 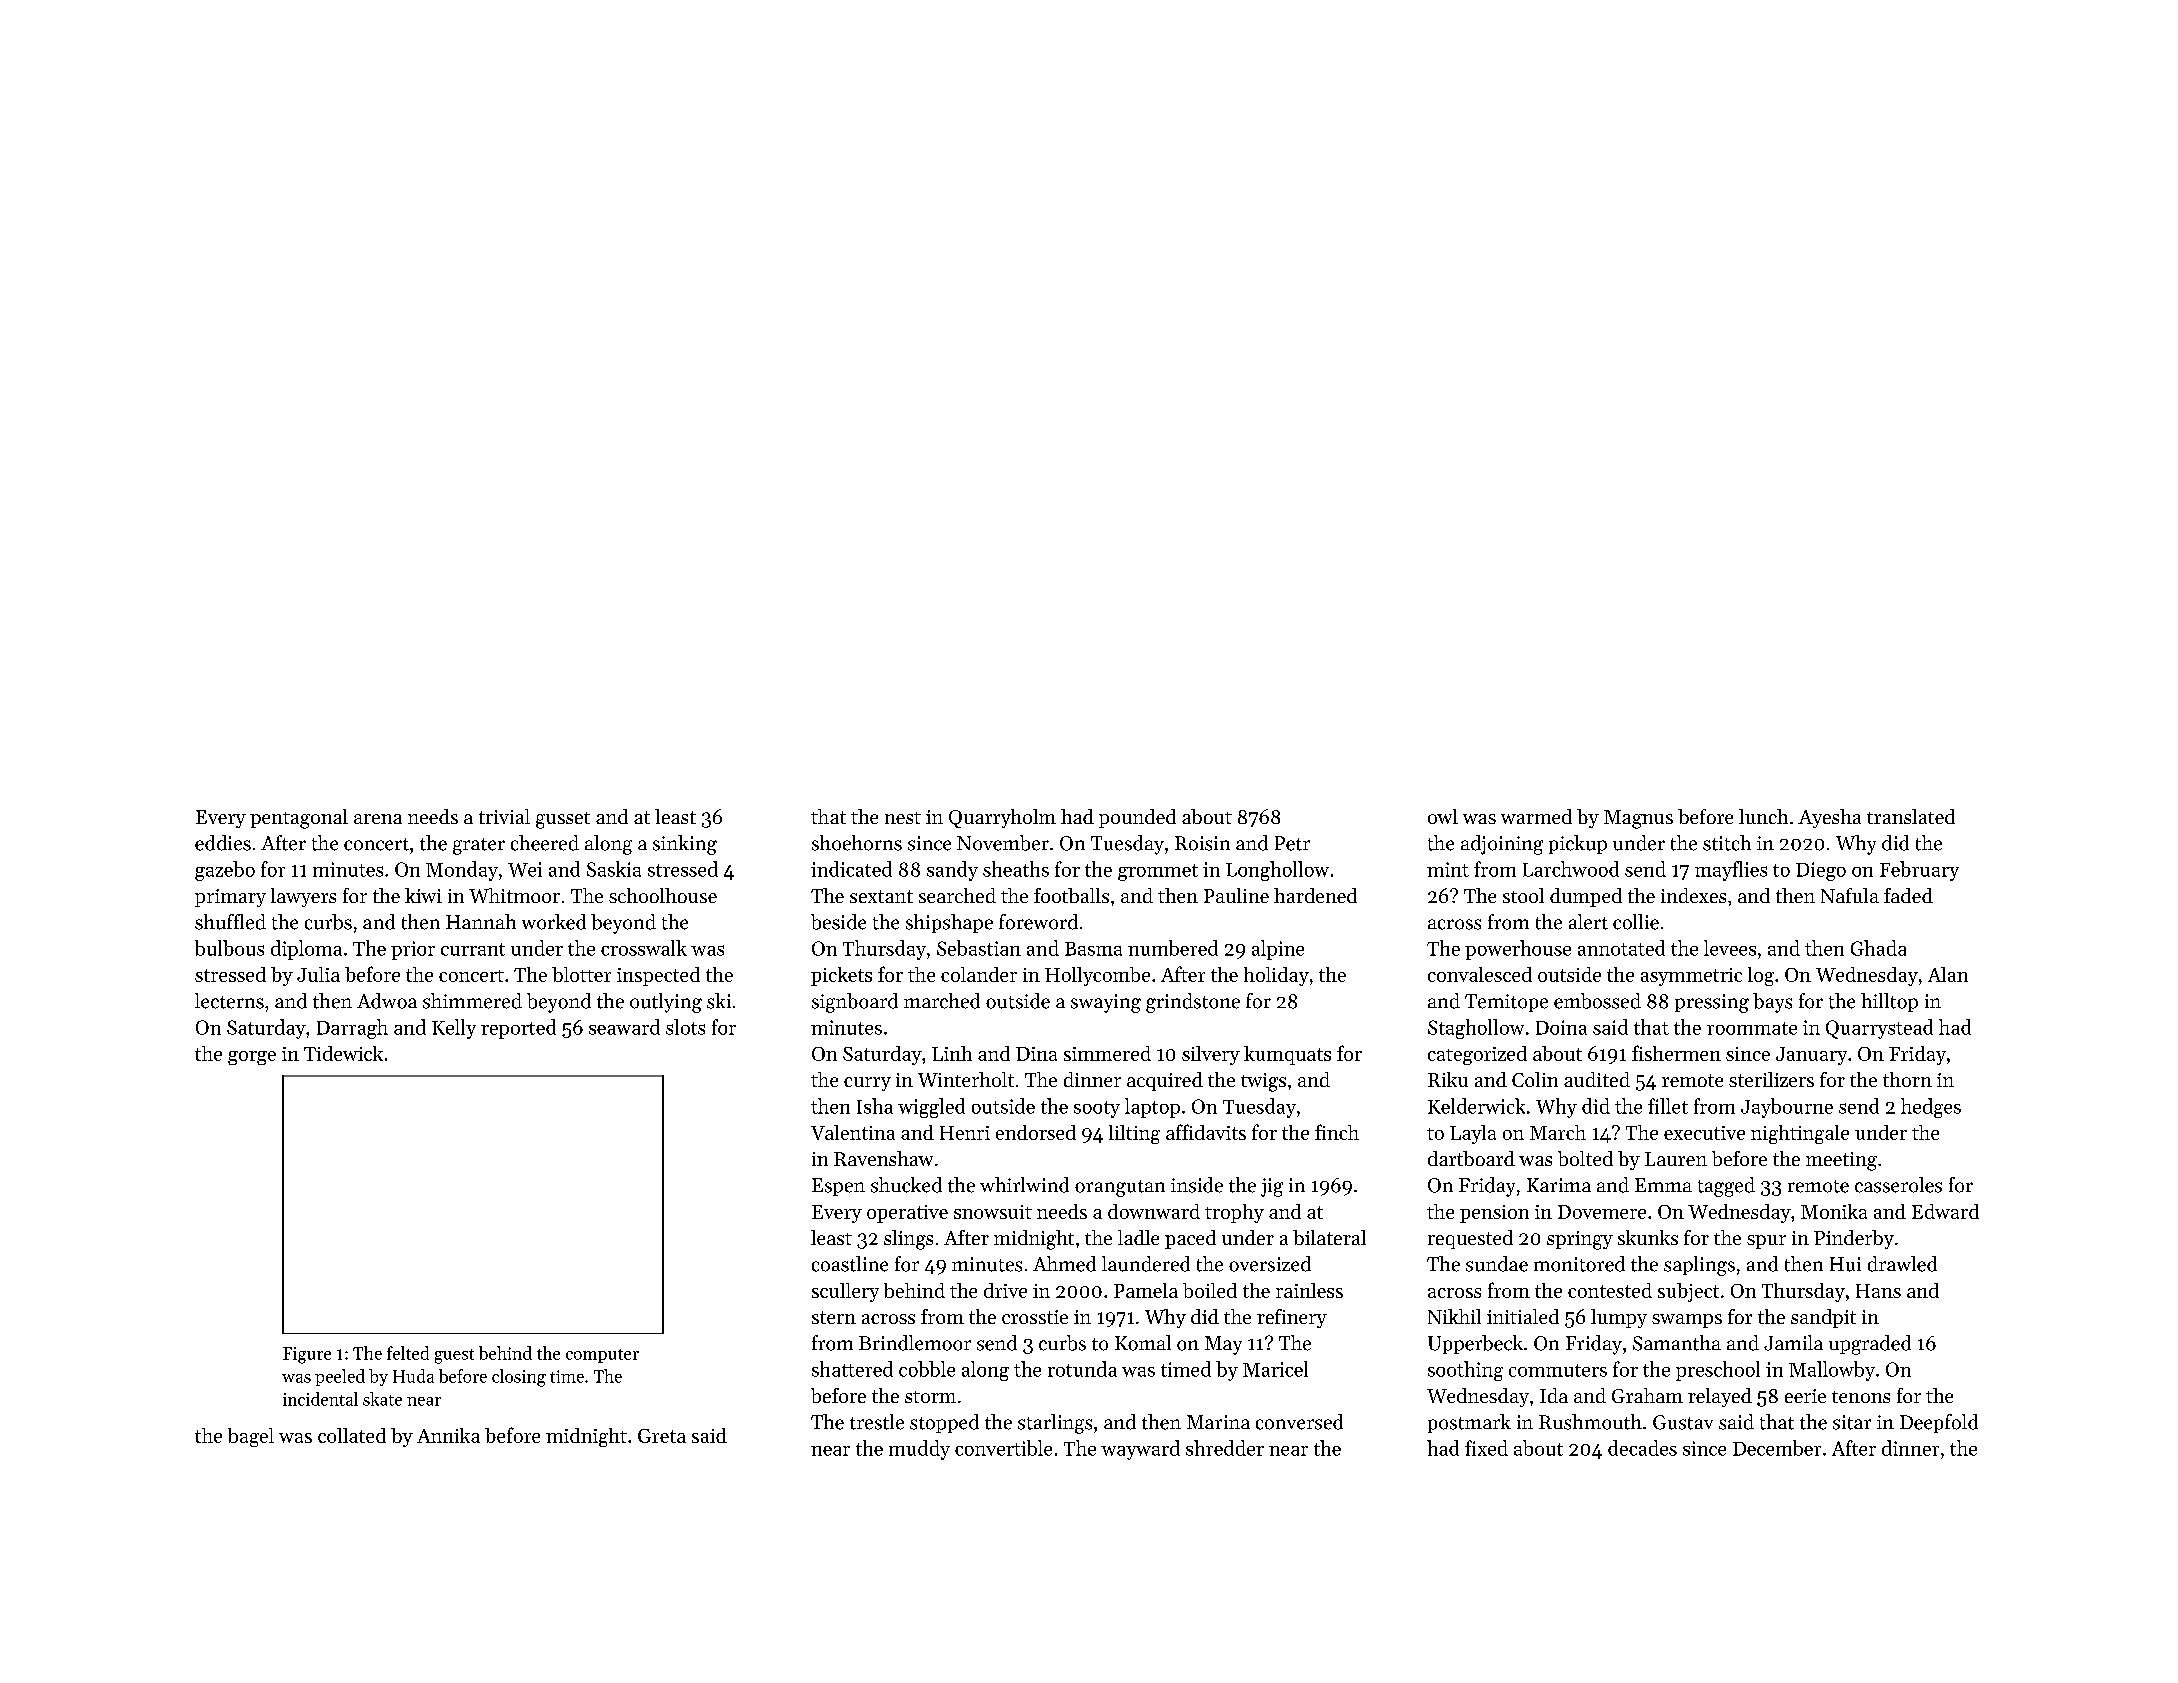 What do you see at coordinates (1234, 1213) in the page?
I see `trophy` at bounding box center [1234, 1213].
